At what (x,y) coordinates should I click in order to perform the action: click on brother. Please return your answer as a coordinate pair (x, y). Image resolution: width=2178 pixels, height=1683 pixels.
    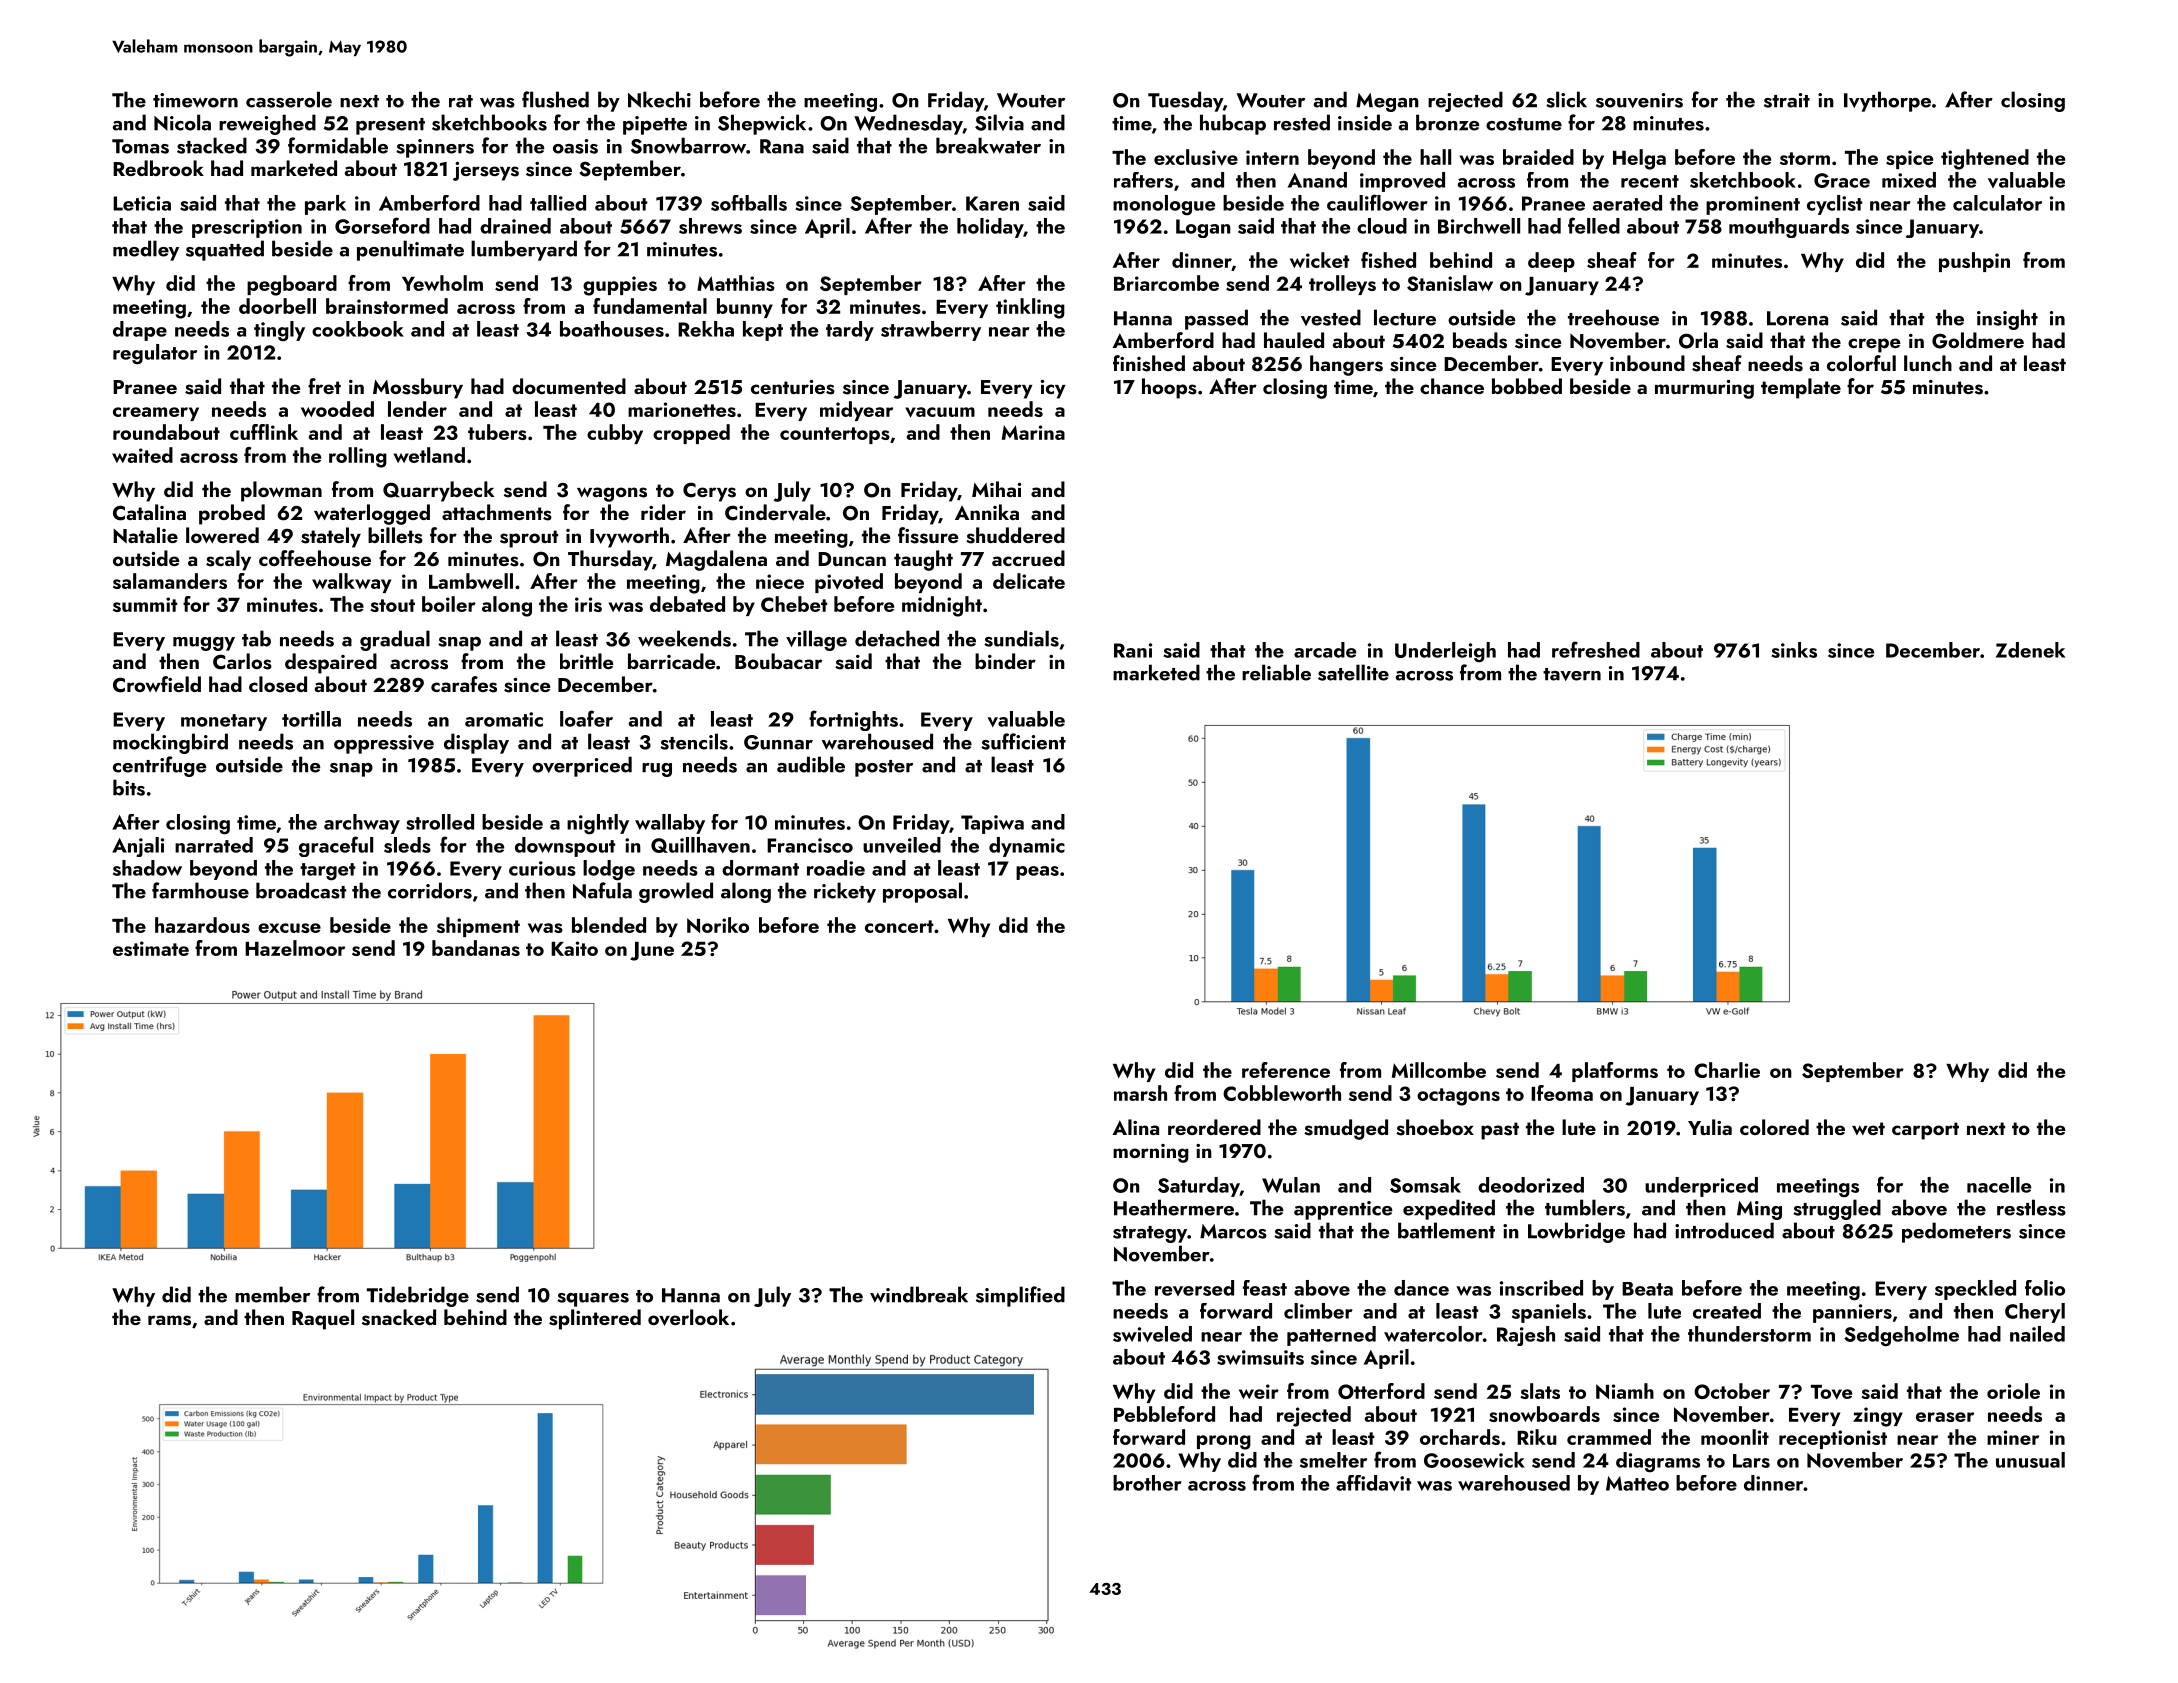
    Looking at the image, I should click on (1147, 1483).
